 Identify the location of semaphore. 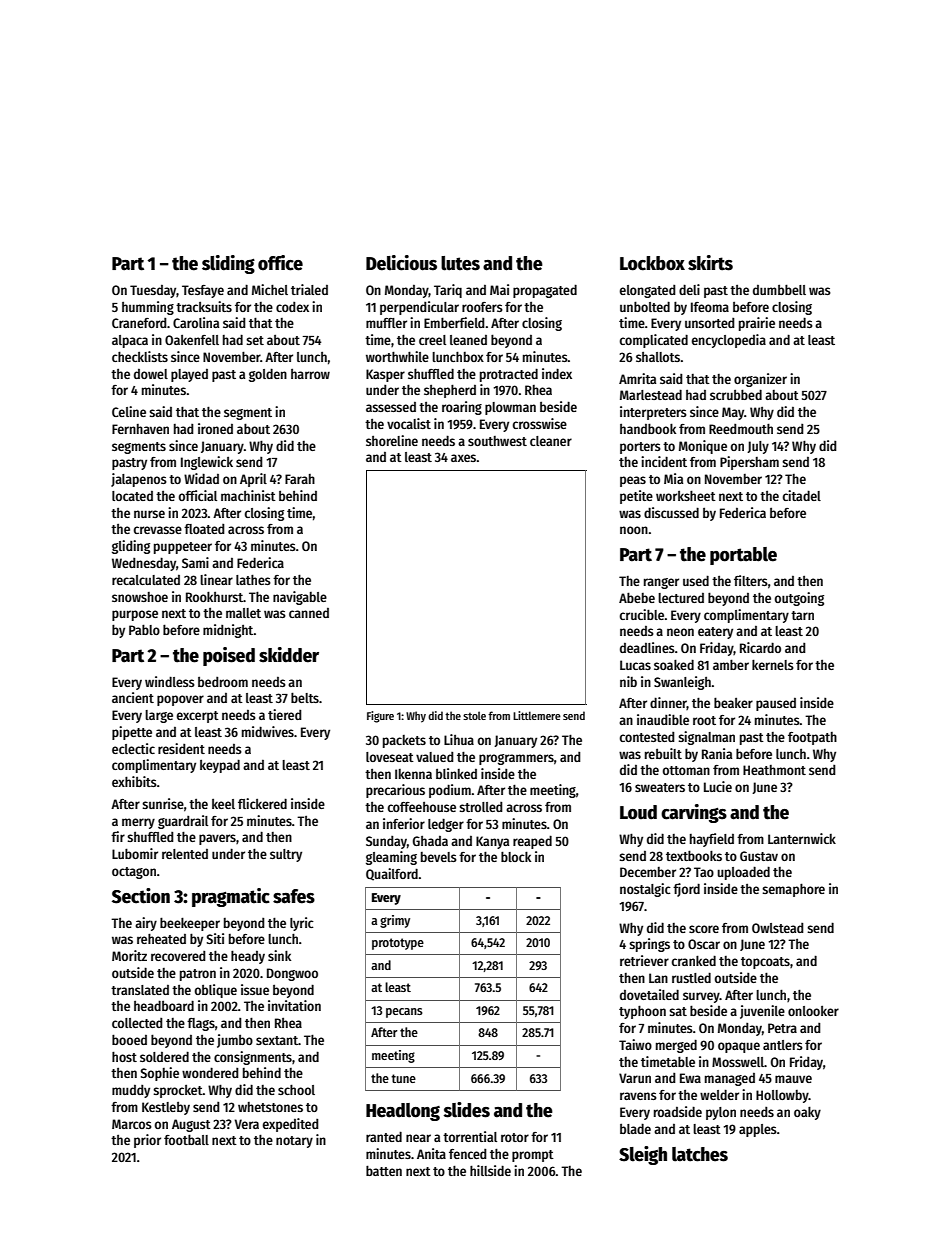
(793, 890).
